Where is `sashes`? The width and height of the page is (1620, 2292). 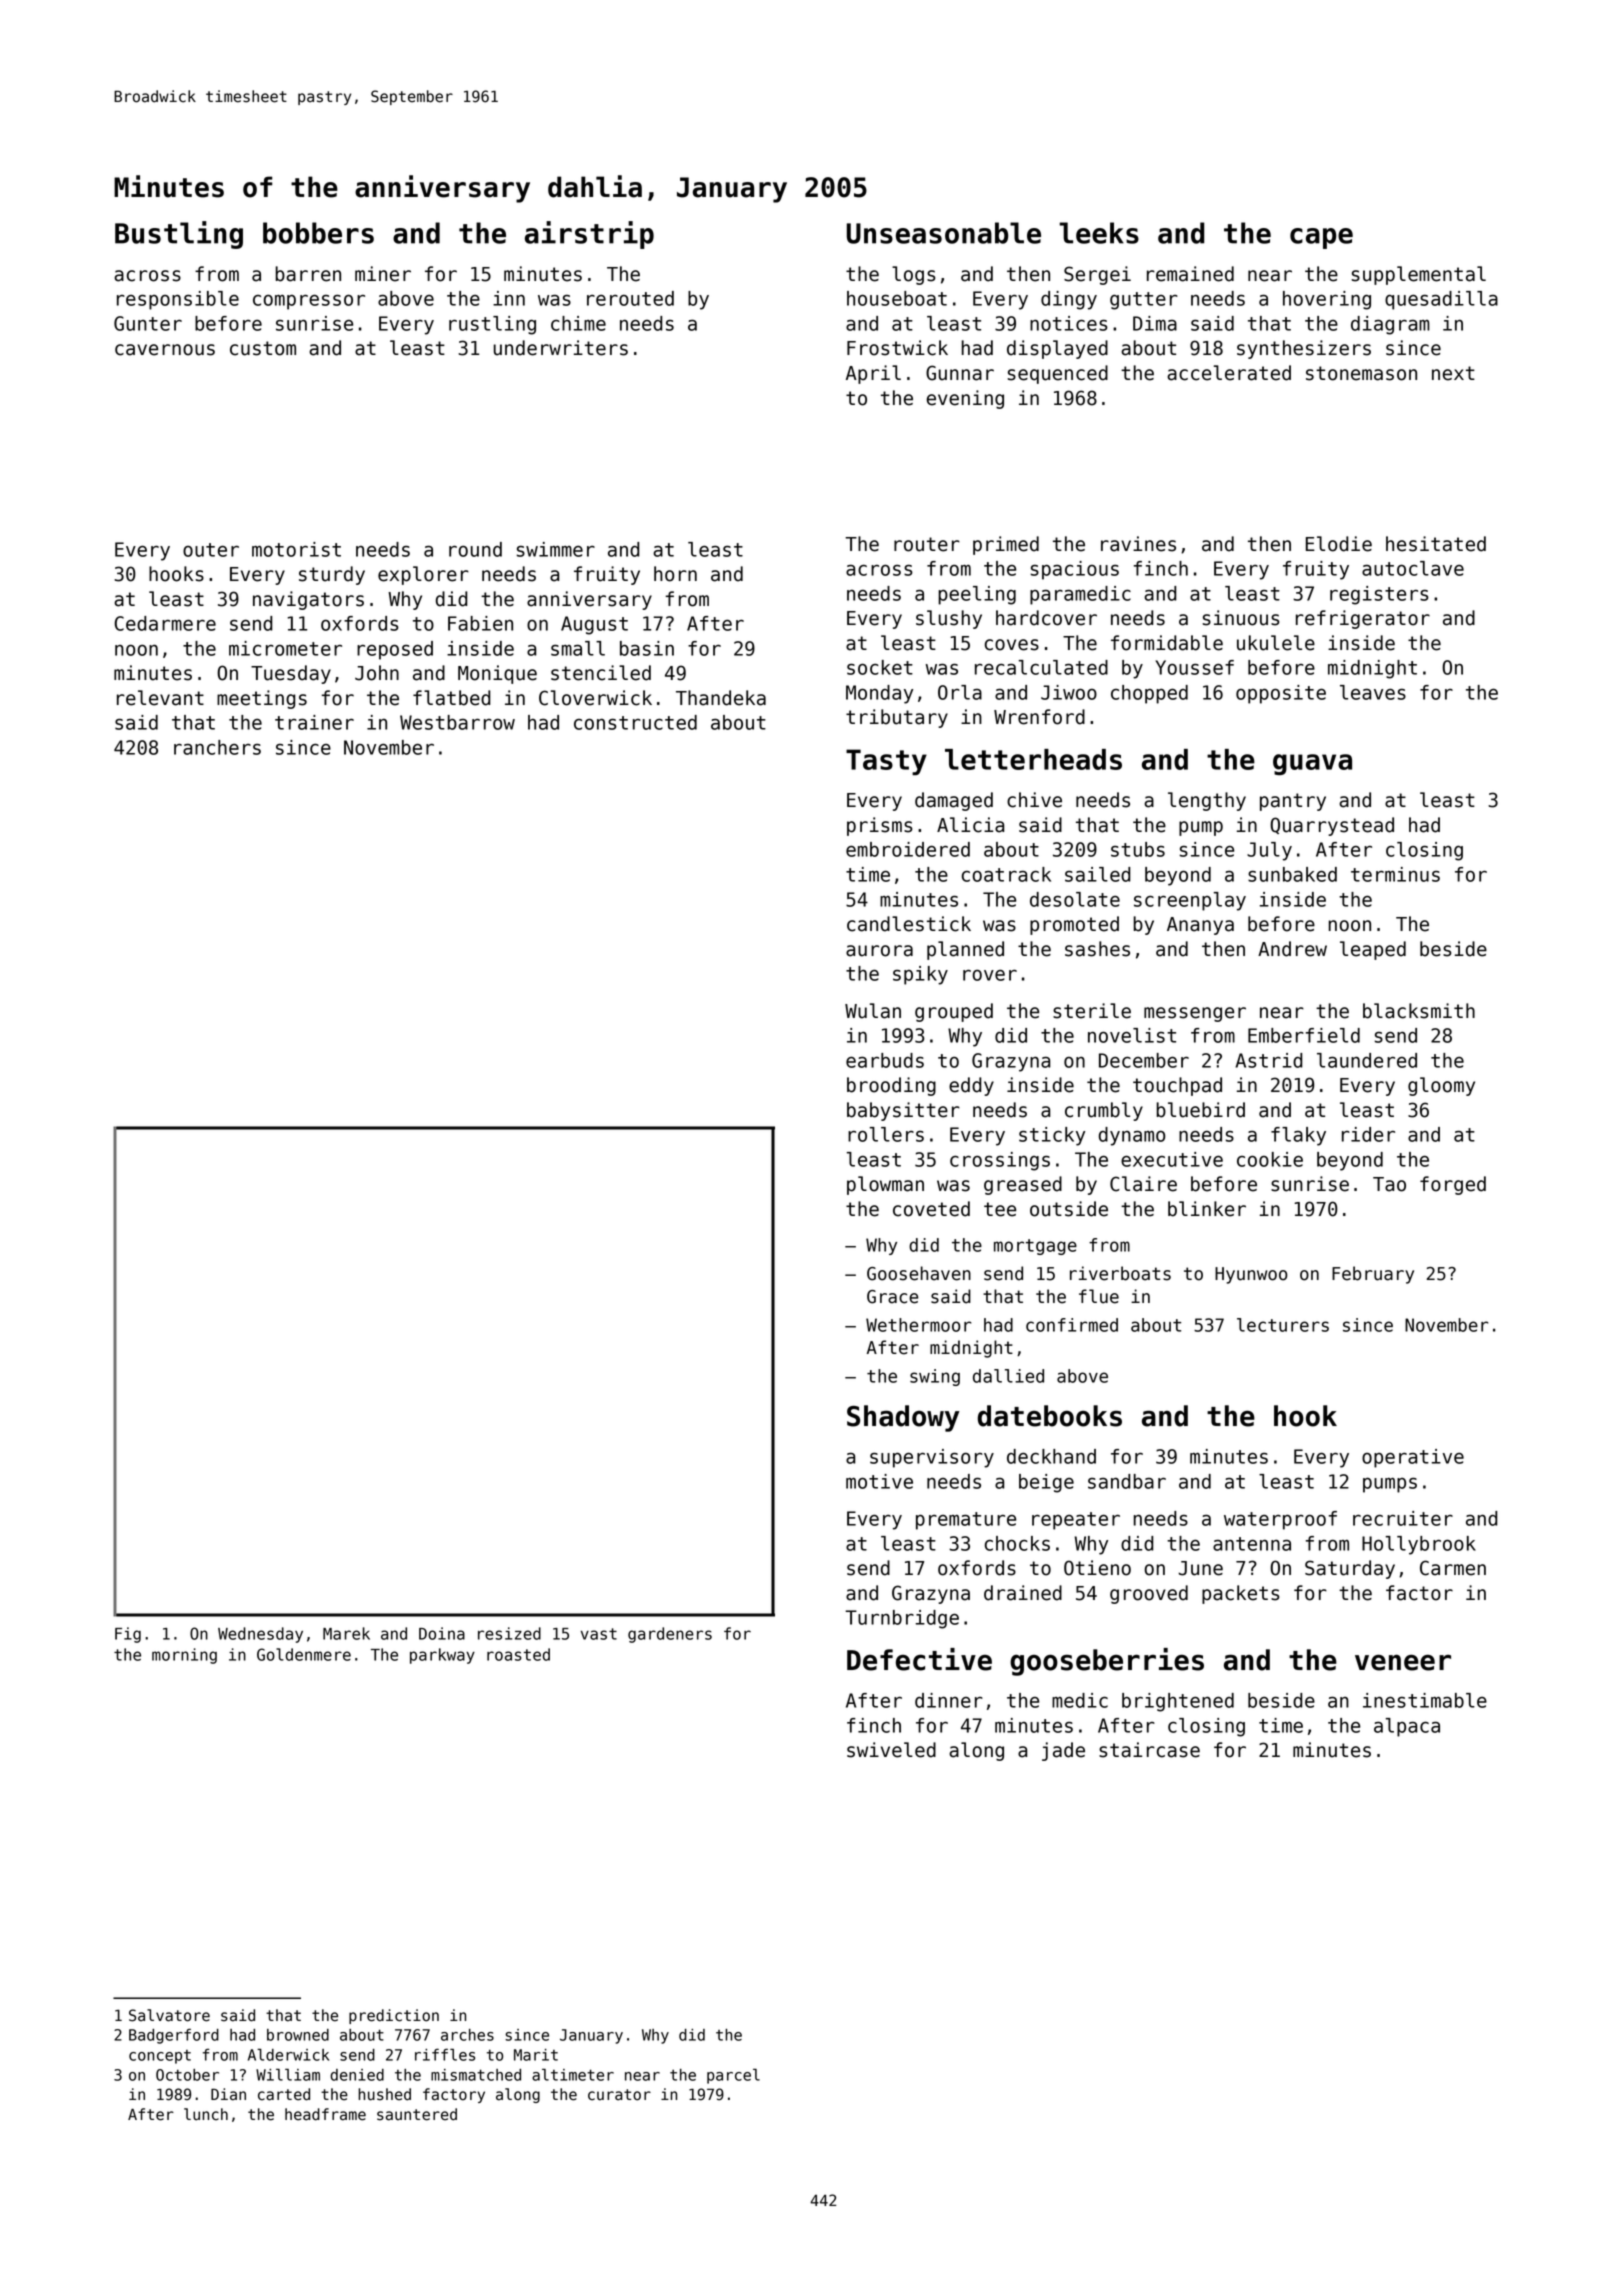
sashes is located at coordinates (1097, 949).
